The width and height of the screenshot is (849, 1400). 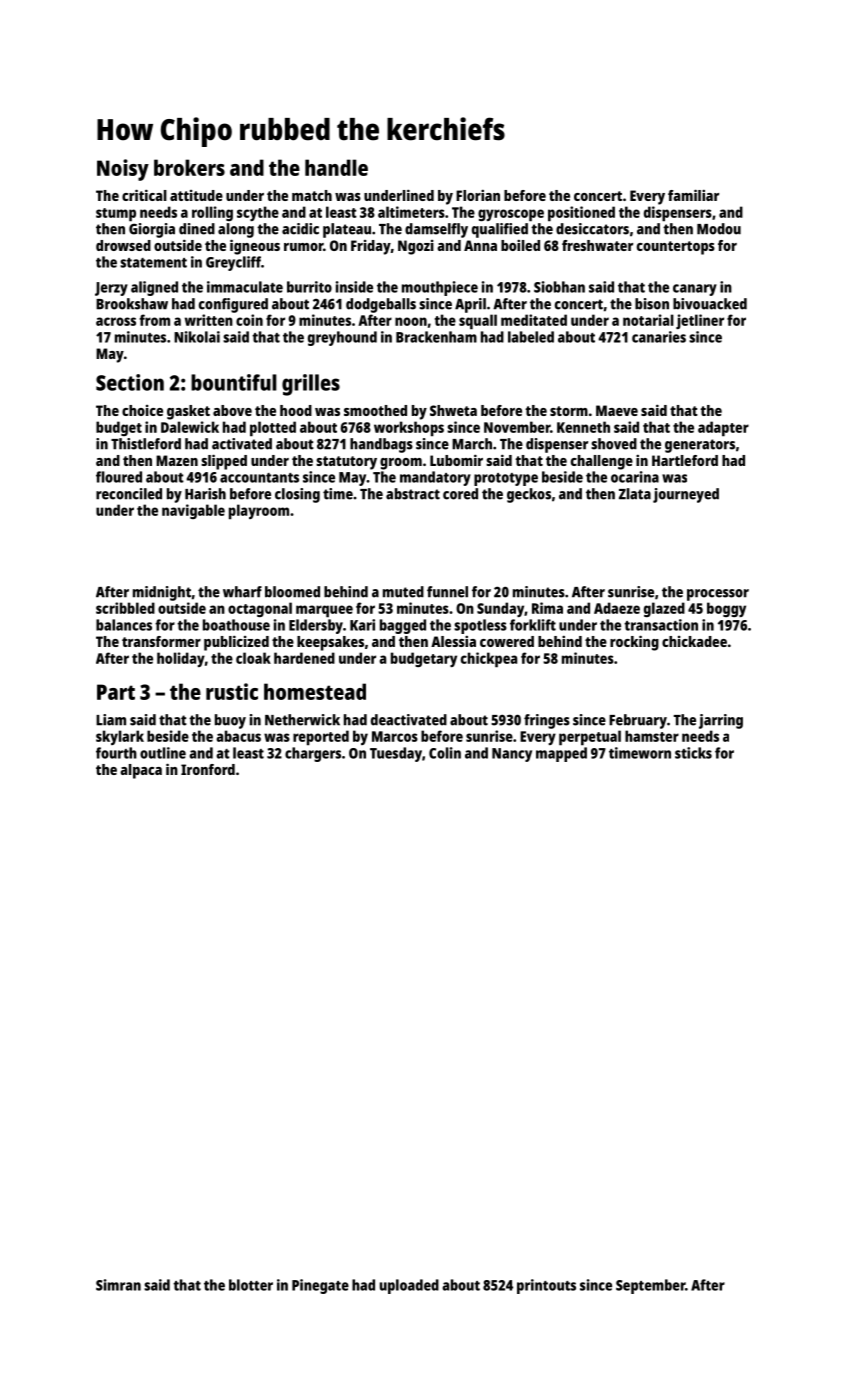 What do you see at coordinates (251, 1285) in the screenshot?
I see `blotter` at bounding box center [251, 1285].
